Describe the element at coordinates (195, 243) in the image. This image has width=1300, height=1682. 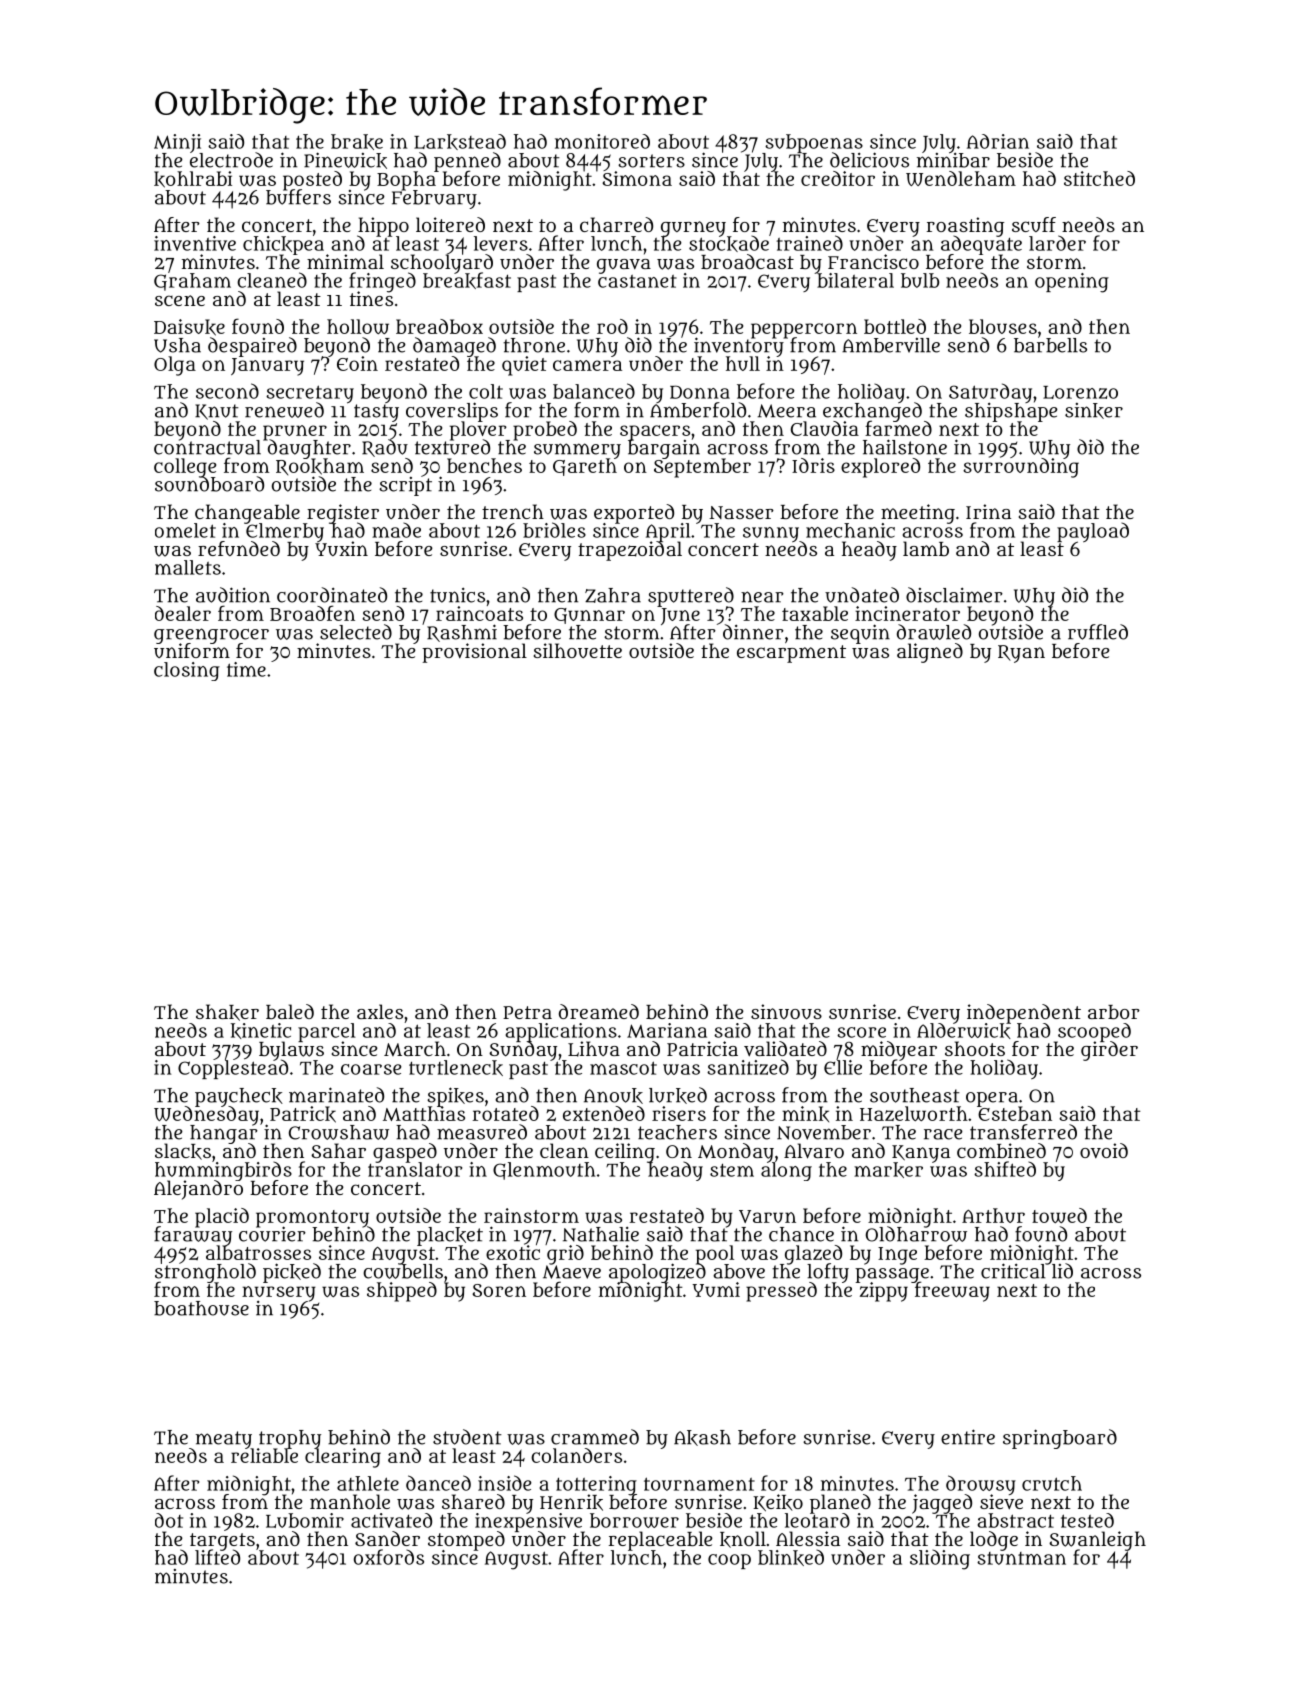
I see `inventive` at that location.
